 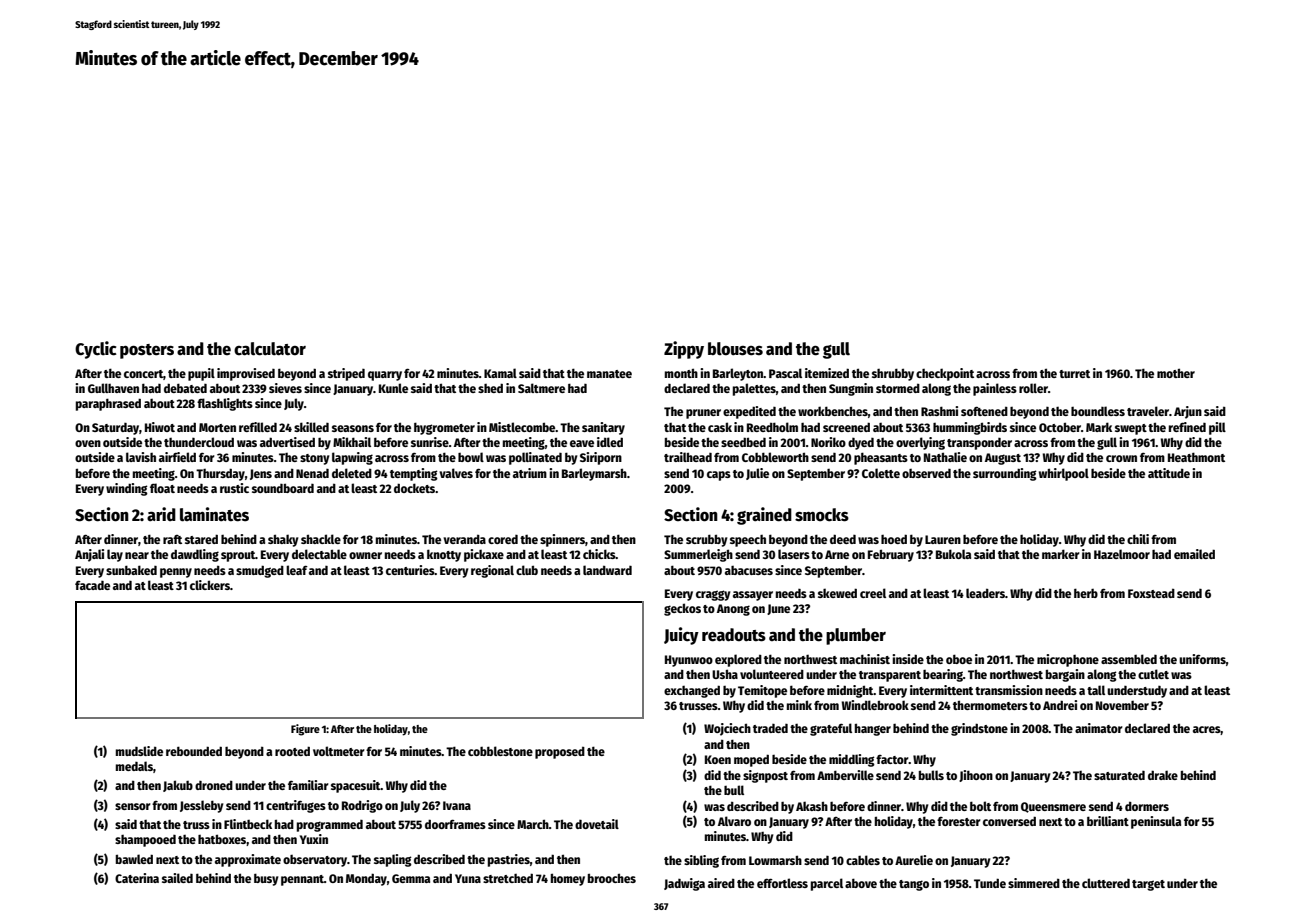 What do you see at coordinates (305, 730) in the page?
I see `Figure` at bounding box center [305, 730].
